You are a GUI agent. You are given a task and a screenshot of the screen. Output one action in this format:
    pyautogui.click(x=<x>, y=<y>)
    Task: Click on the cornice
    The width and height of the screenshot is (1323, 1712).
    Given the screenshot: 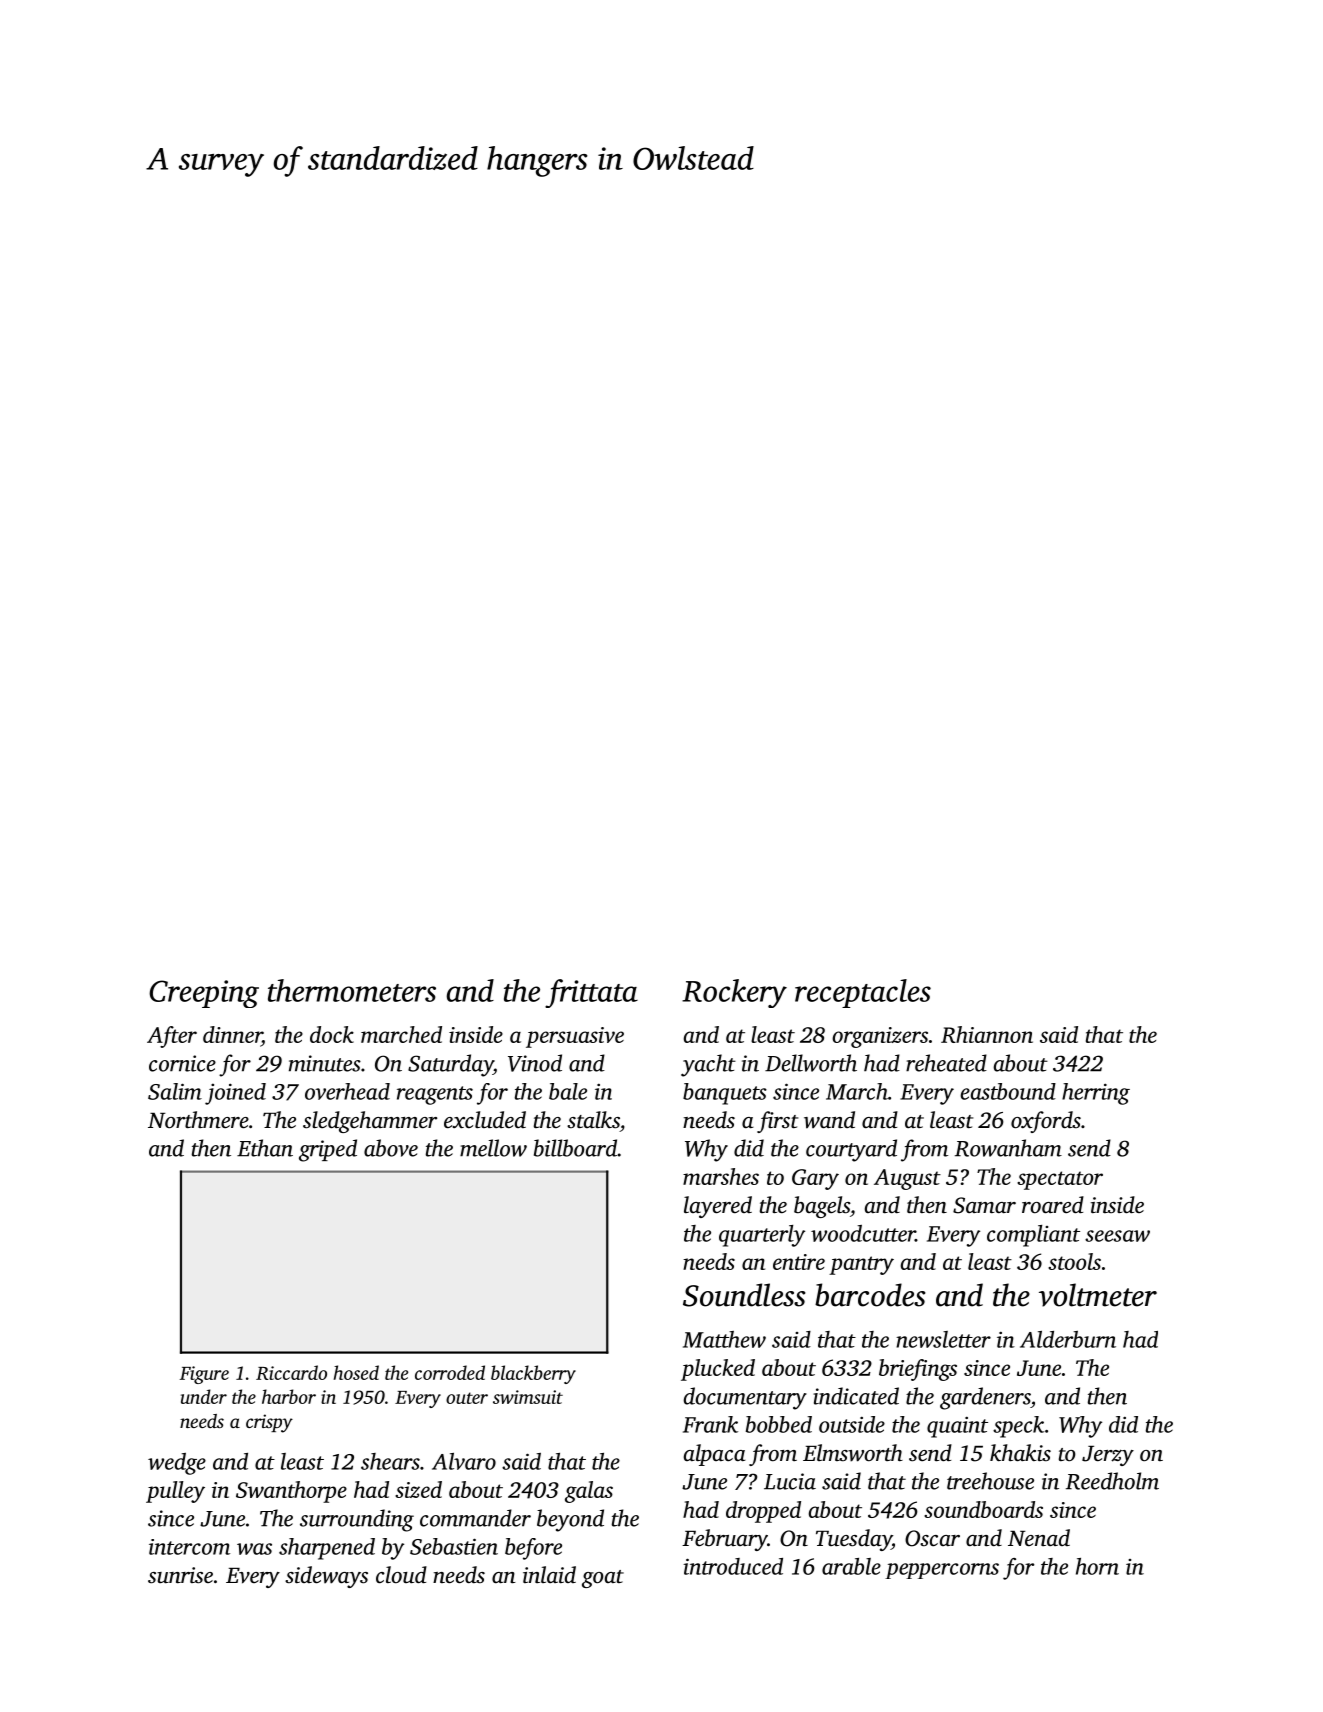 What is the action you would take?
    pyautogui.click(x=182, y=1063)
